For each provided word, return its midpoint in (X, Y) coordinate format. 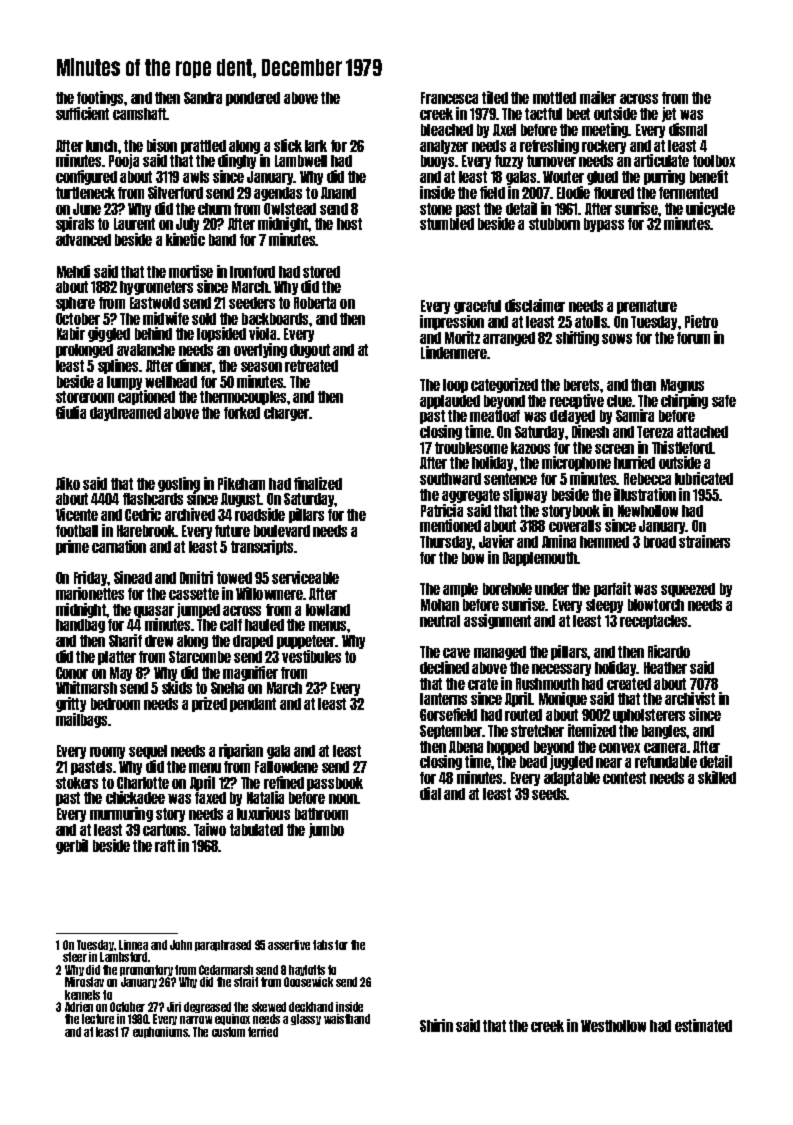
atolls (591, 322)
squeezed (688, 590)
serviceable (305, 577)
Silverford (175, 192)
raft (165, 846)
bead (533, 762)
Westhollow (613, 1026)
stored (321, 272)
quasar (154, 612)
